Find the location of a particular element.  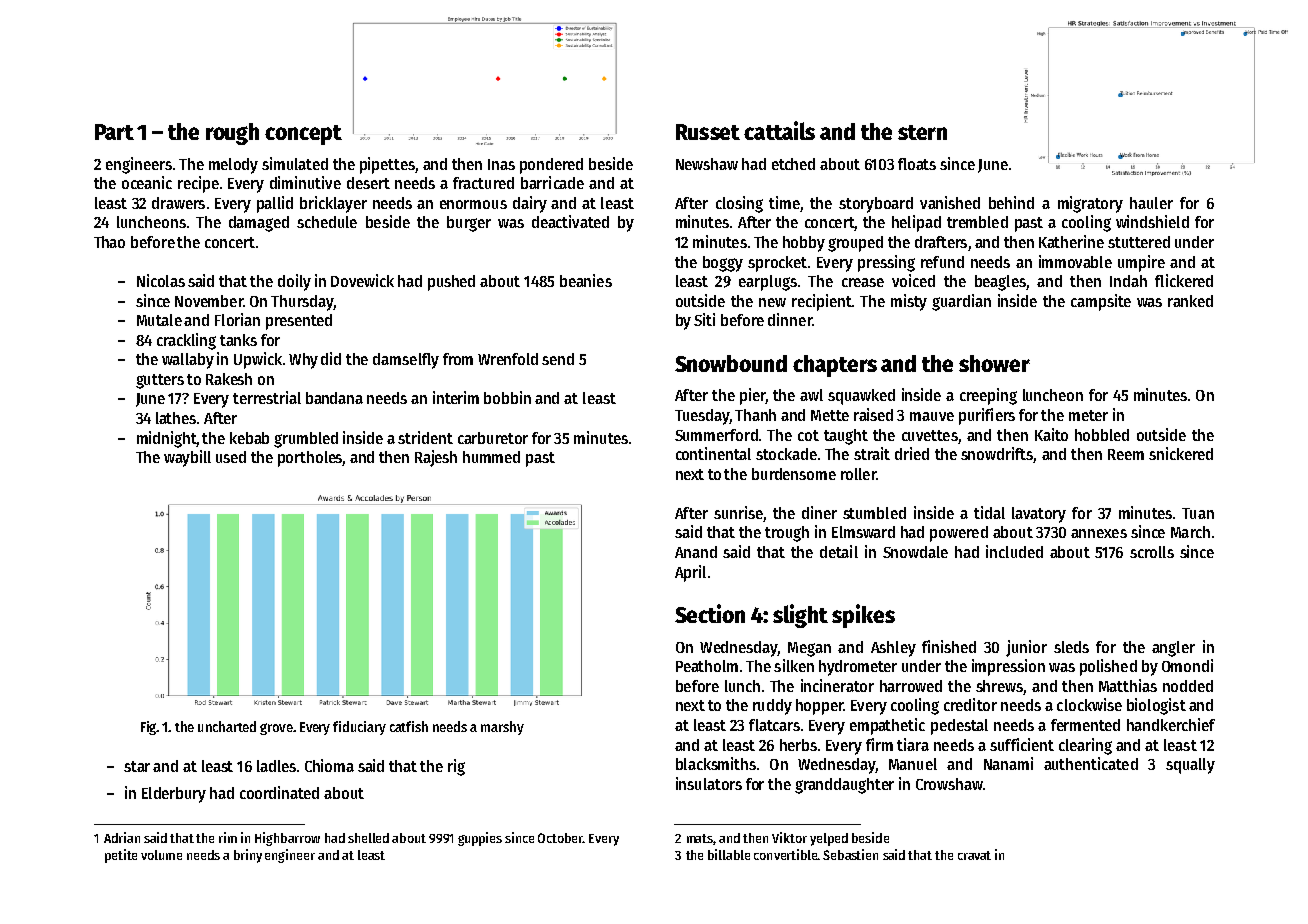

dinner is located at coordinates (790, 319).
